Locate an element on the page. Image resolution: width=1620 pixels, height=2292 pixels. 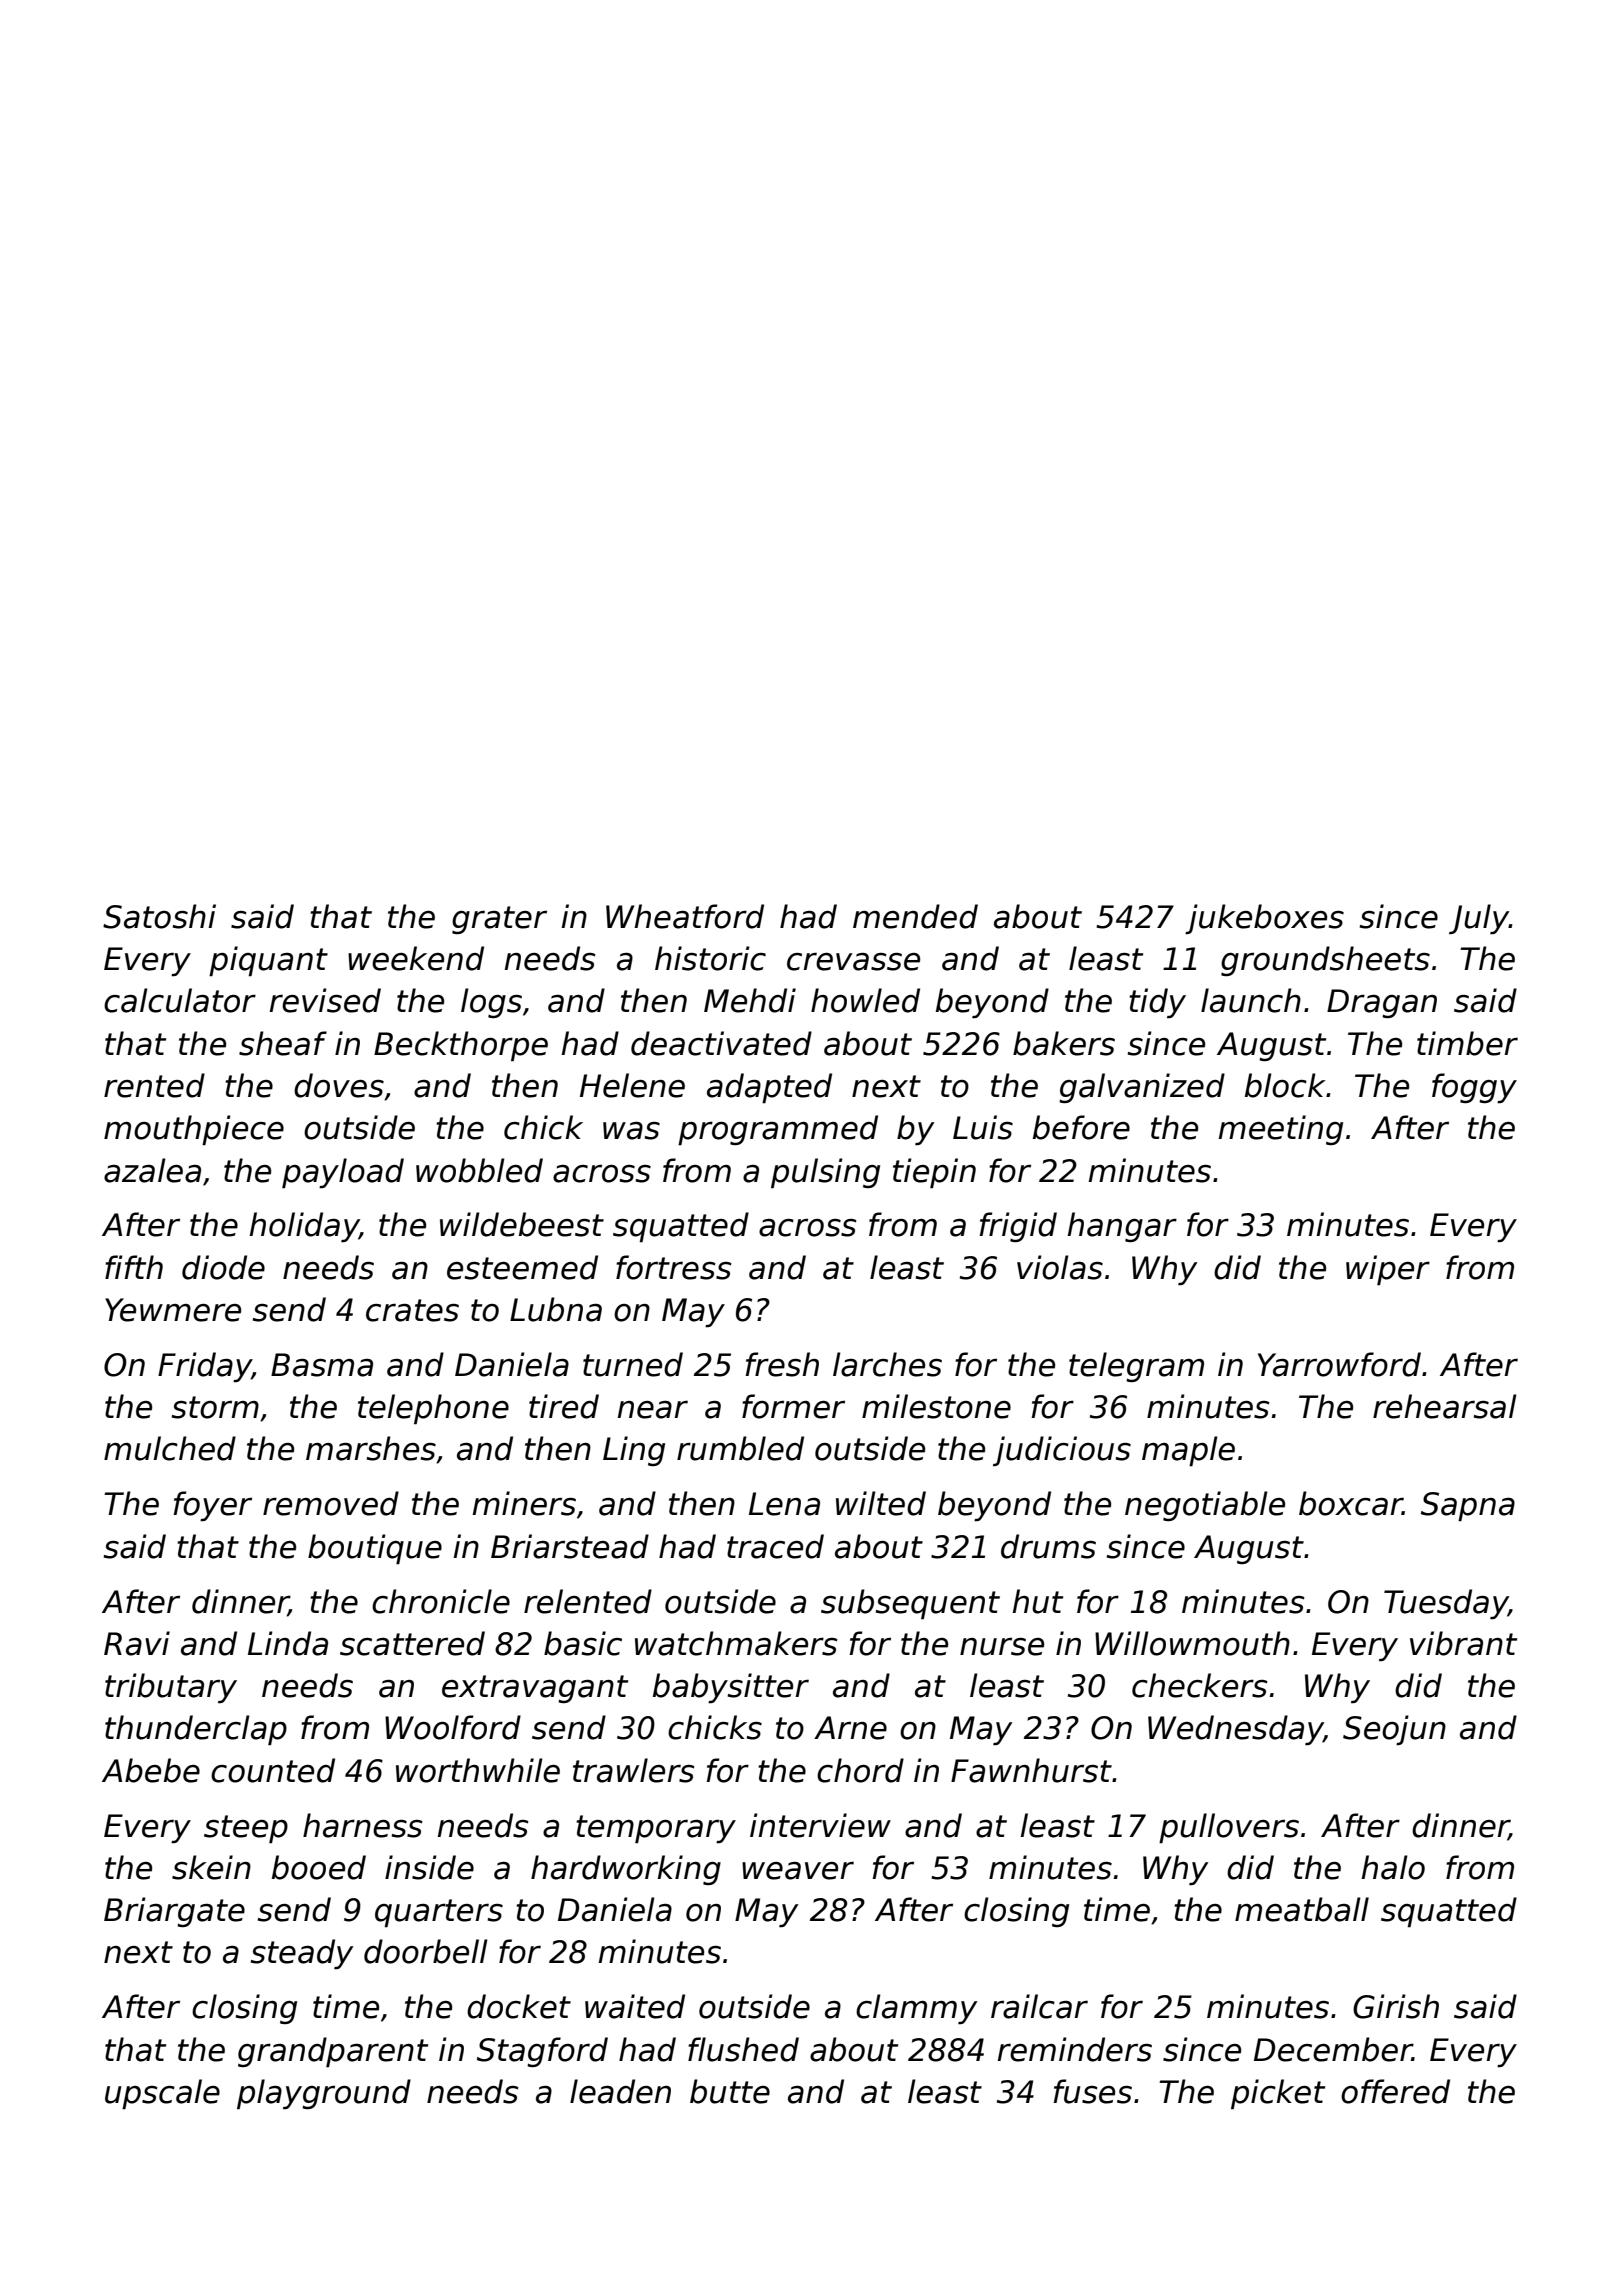
crates is located at coordinates (412, 1310).
